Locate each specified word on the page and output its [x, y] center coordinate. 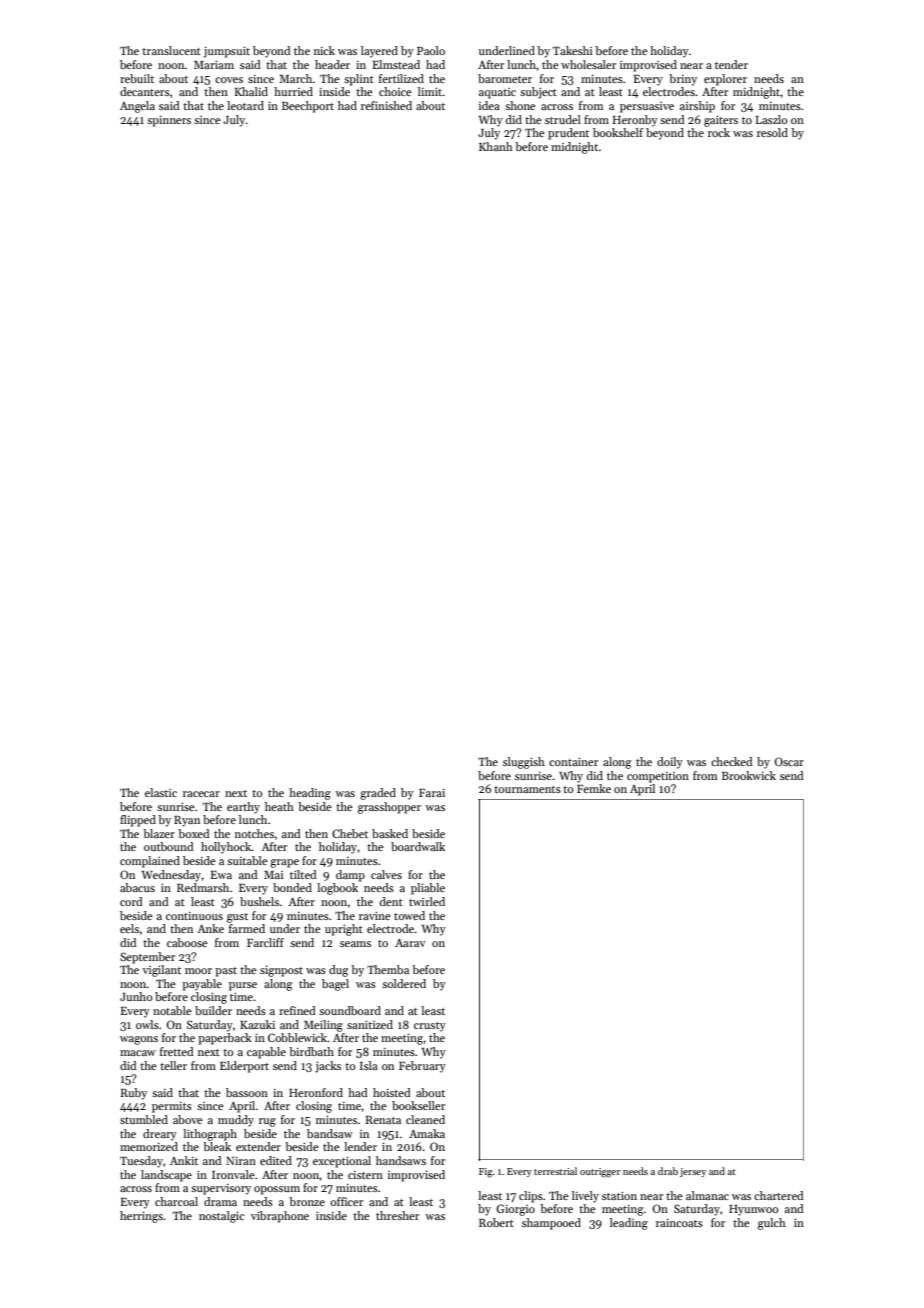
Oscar [789, 761]
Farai [432, 793]
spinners [169, 121]
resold [772, 132]
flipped [138, 821]
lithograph [210, 1135]
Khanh [496, 146]
